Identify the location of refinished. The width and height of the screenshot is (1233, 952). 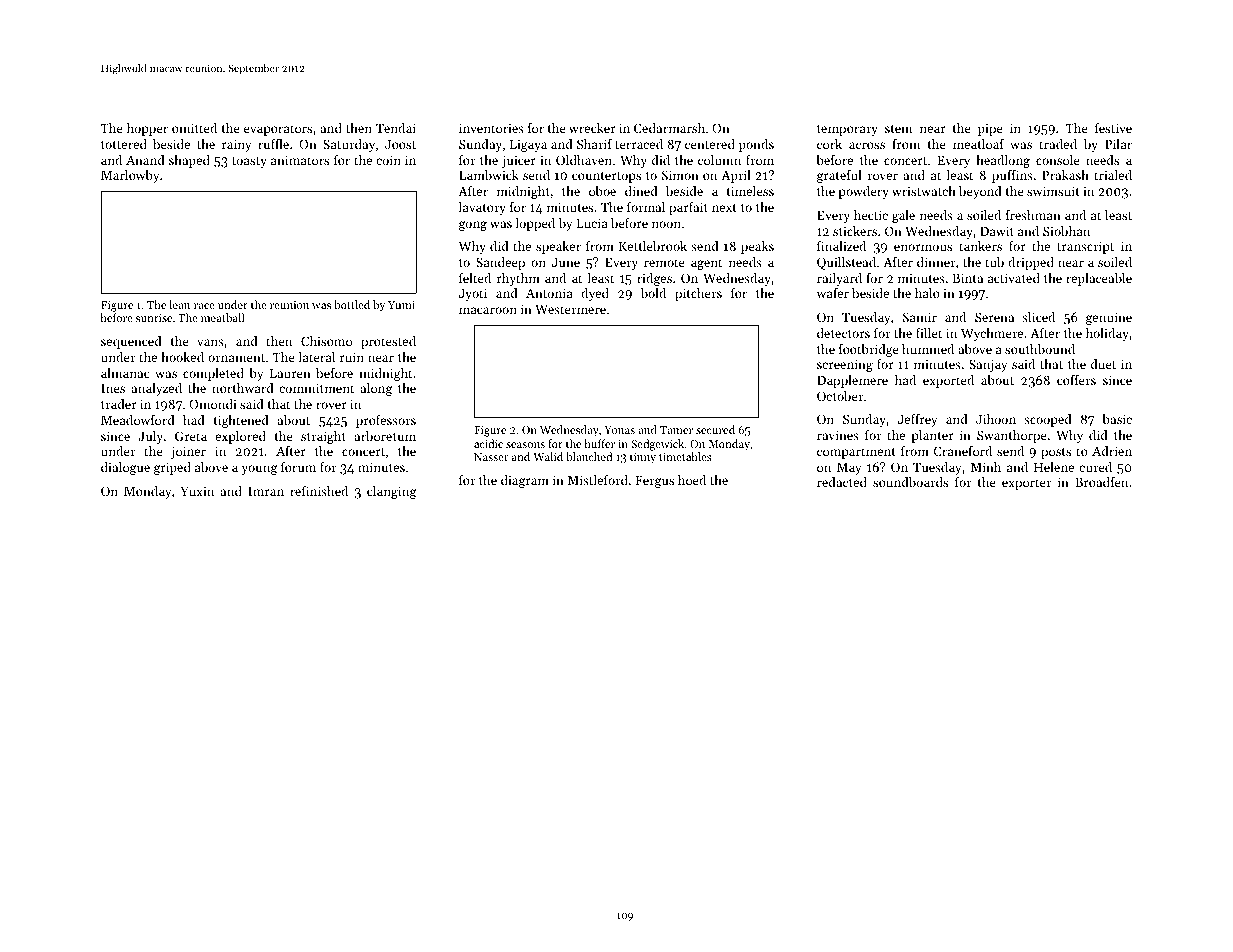
(319, 491).
